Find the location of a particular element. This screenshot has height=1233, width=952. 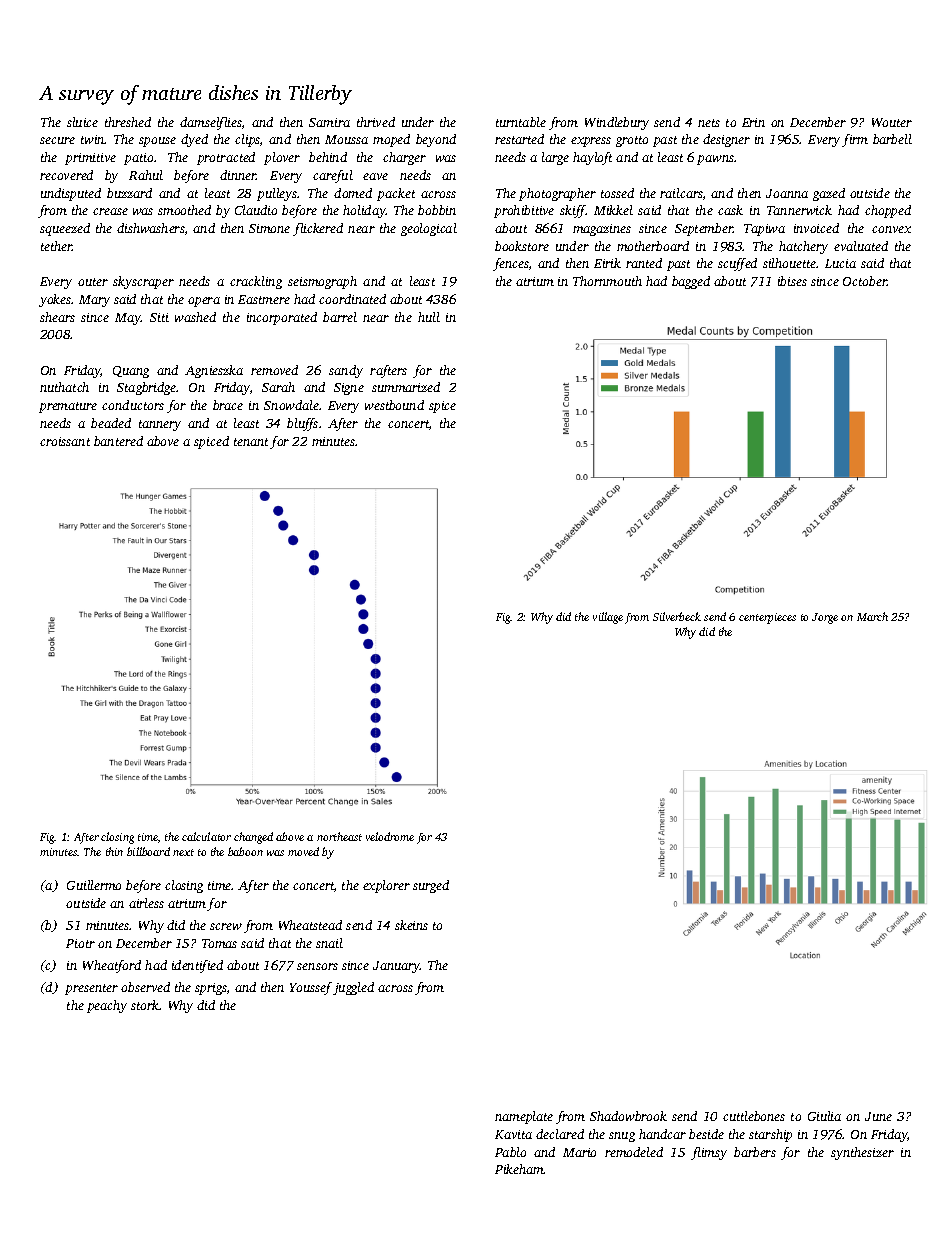

packet is located at coordinates (396, 194).
